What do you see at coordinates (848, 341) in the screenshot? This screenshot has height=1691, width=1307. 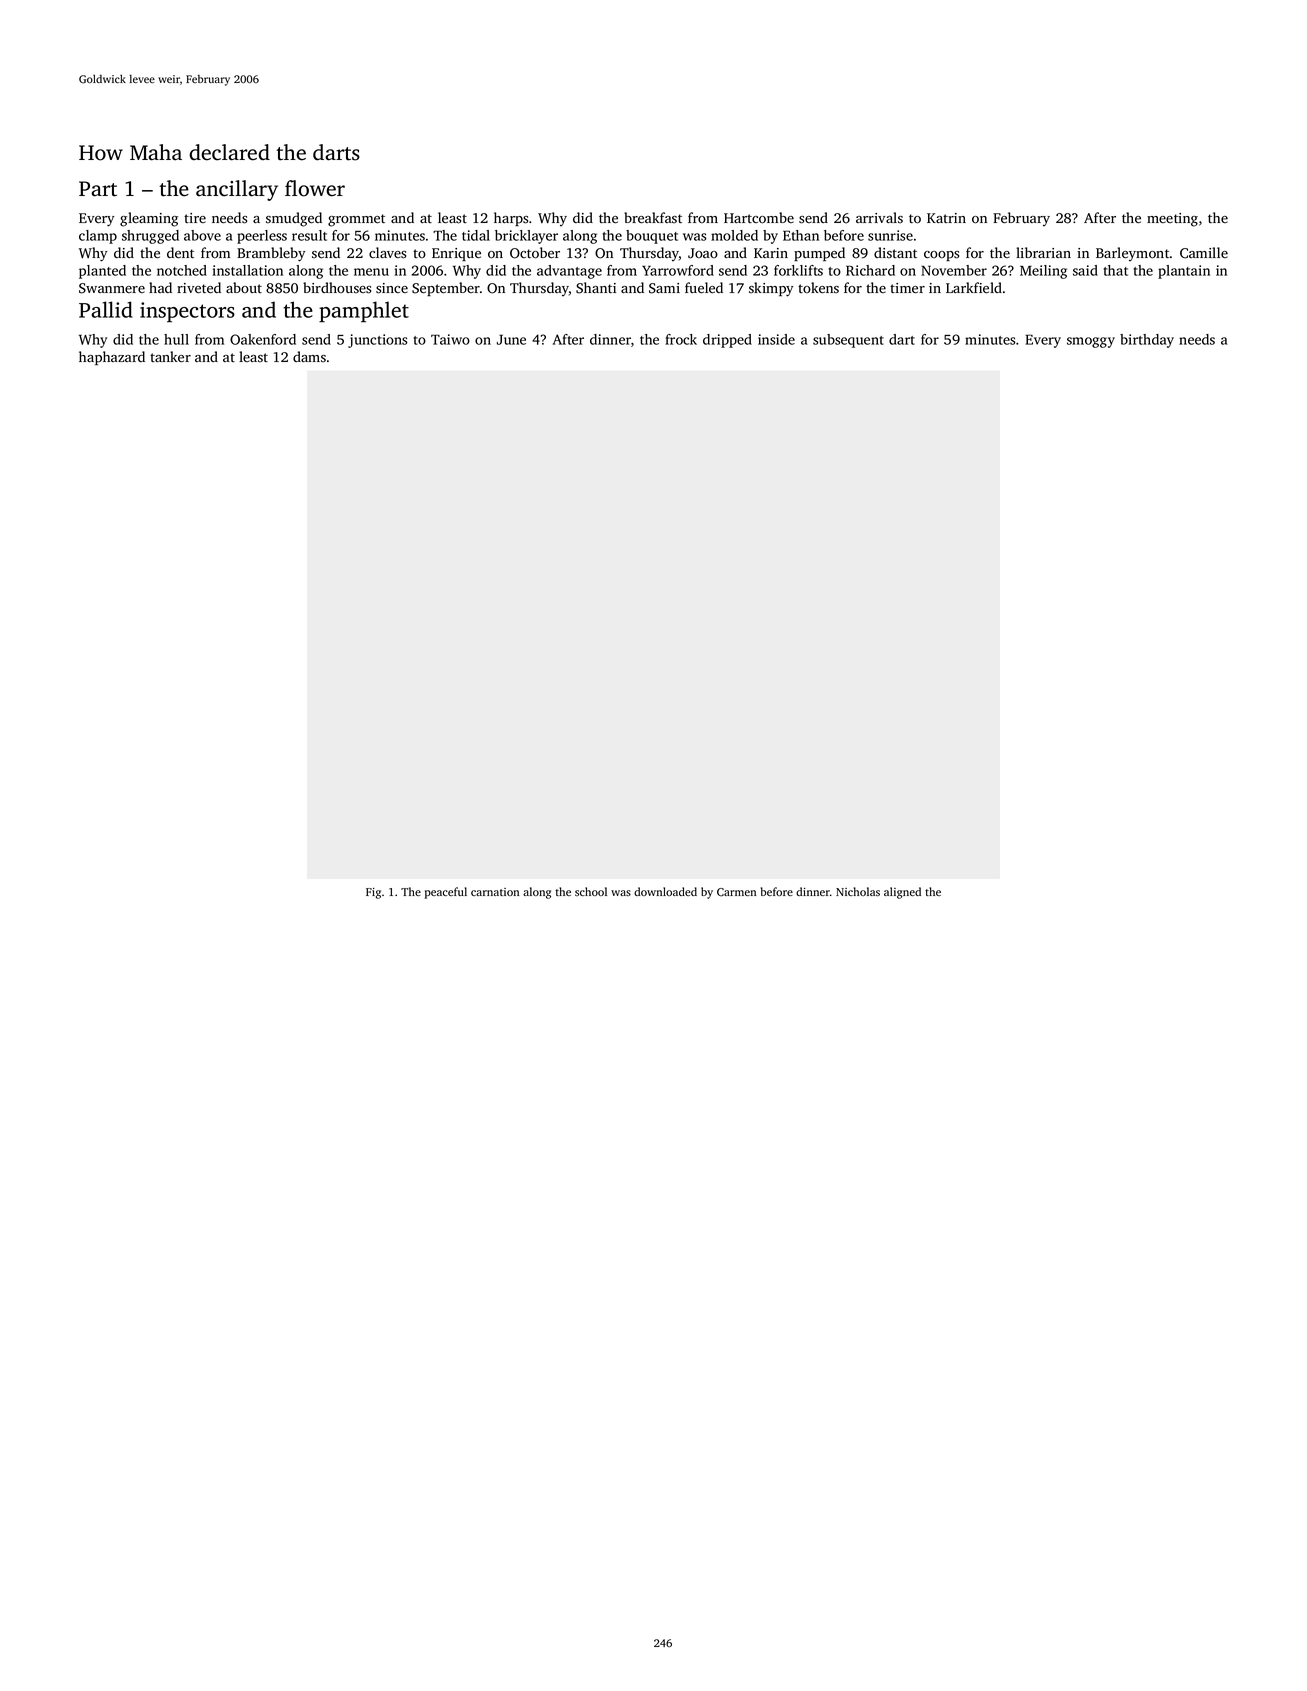 I see `subsequent` at bounding box center [848, 341].
